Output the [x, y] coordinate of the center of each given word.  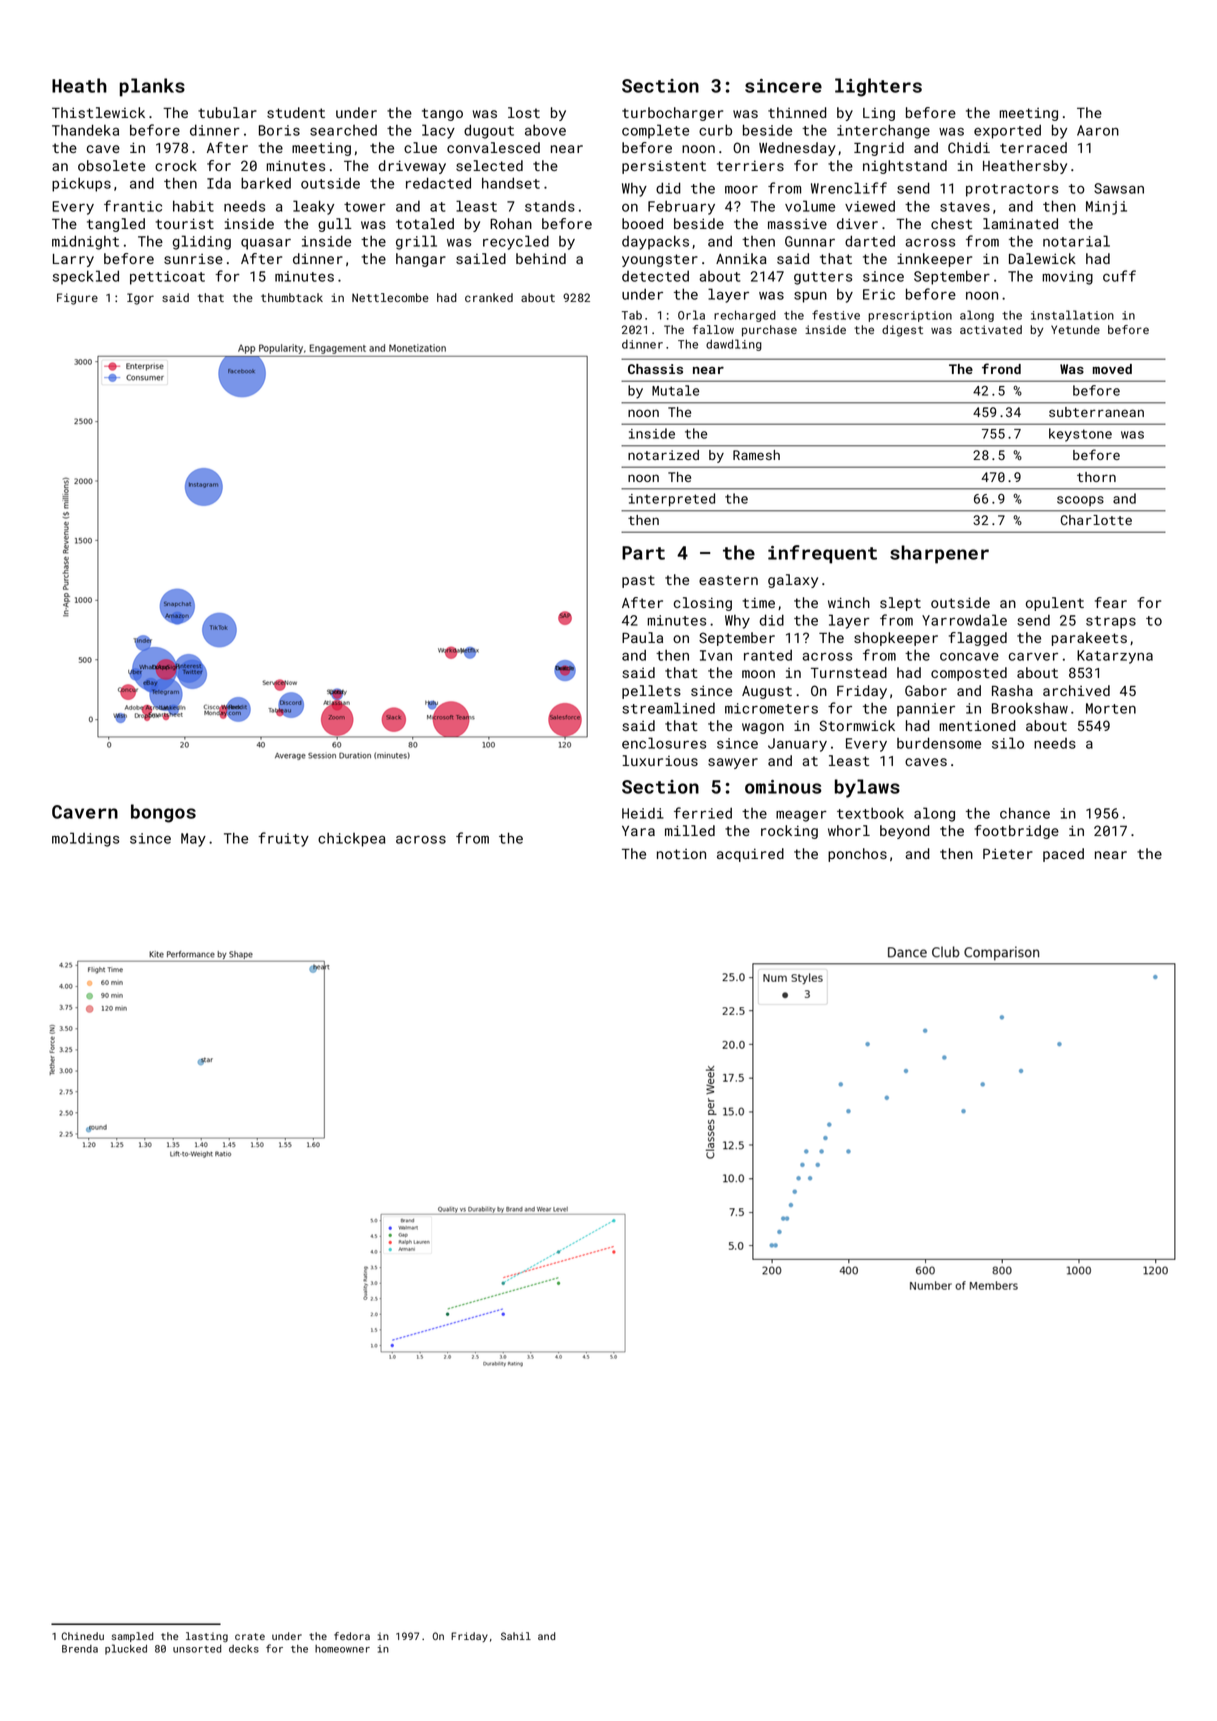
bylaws [867, 788]
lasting [207, 1637]
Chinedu [83, 1636]
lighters [878, 87]
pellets [651, 692]
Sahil [516, 1636]
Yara [638, 831]
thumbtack [292, 297]
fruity [283, 839]
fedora [352, 1636]
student [296, 112]
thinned [797, 112]
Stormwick [857, 725]
